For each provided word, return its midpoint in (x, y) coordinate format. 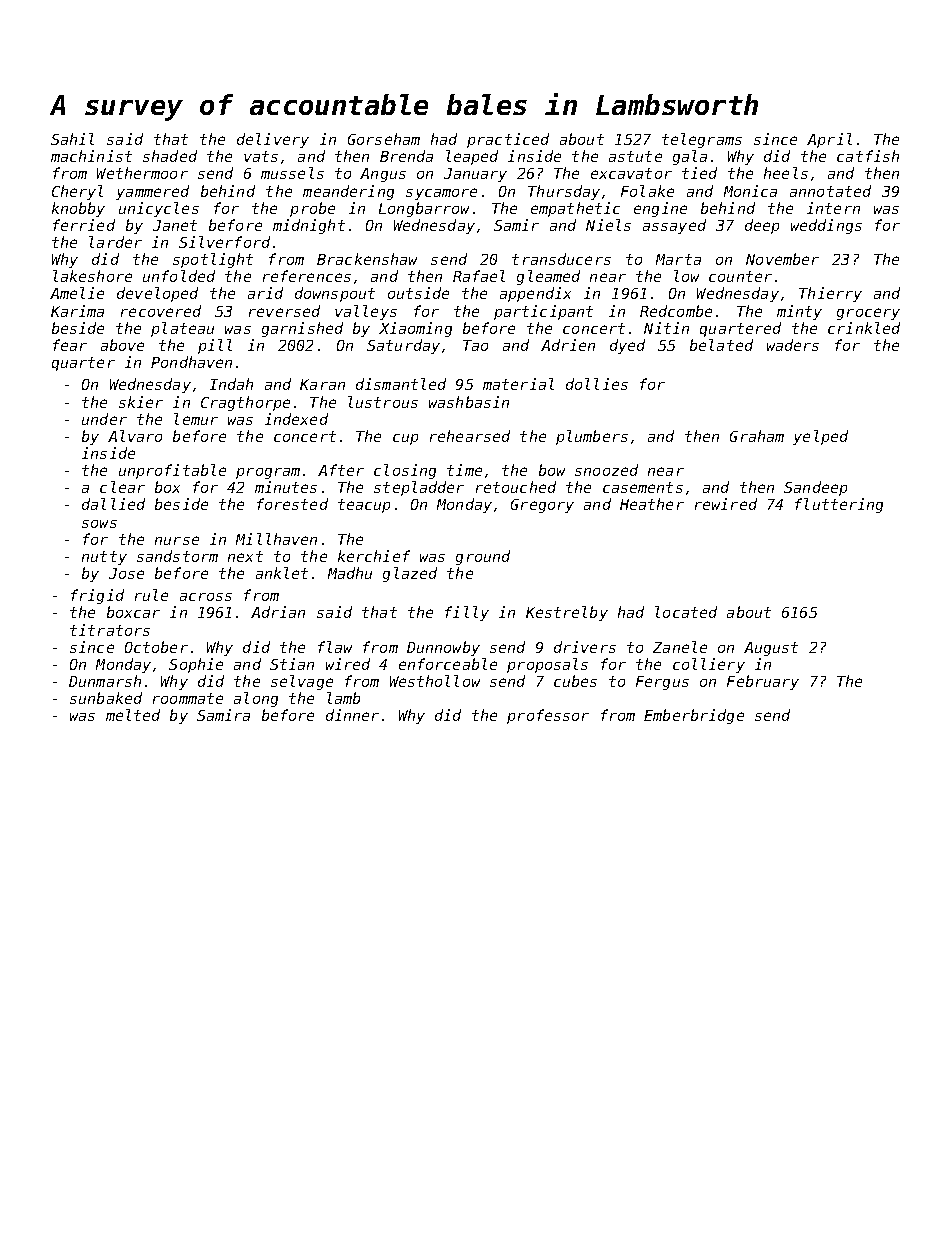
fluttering (839, 505)
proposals (547, 665)
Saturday (403, 346)
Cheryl (77, 192)
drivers (585, 647)
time (464, 470)
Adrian (278, 612)
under (104, 419)
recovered (161, 311)
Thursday (564, 192)
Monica (750, 191)
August (771, 649)
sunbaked (106, 698)
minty (799, 312)
